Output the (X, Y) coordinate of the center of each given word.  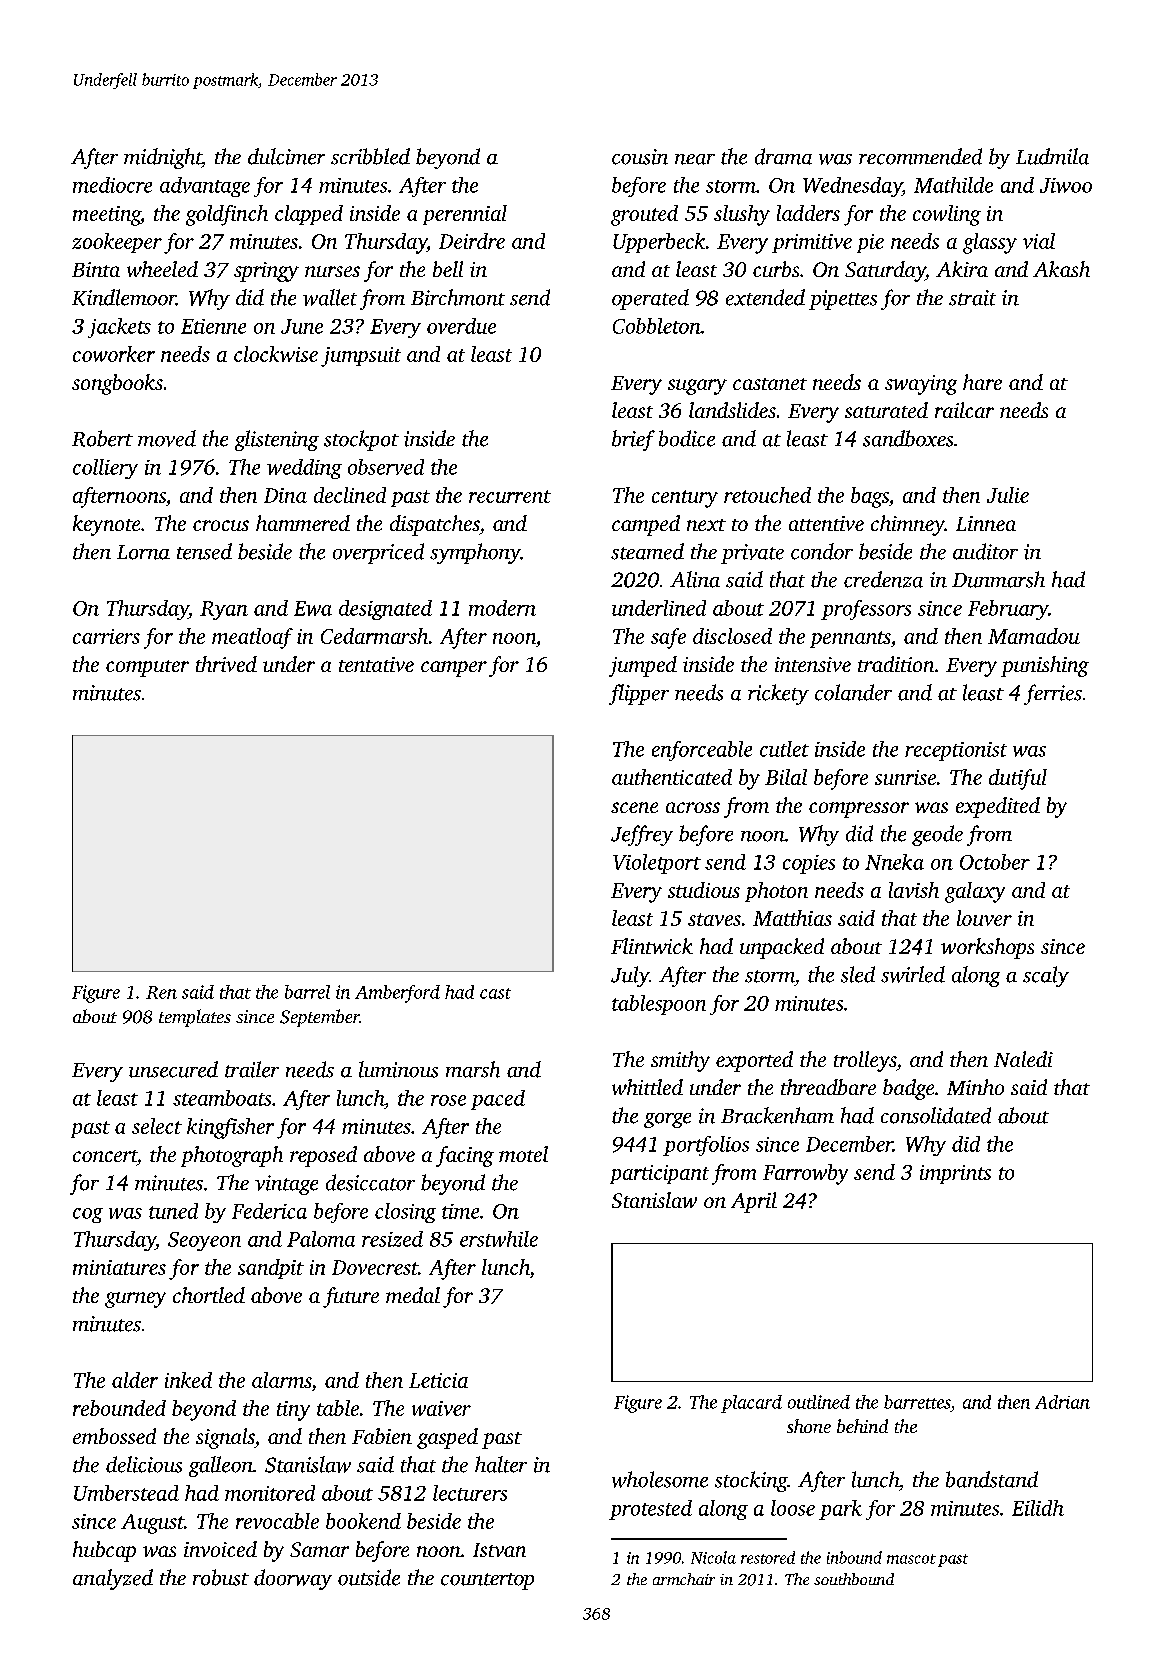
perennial (465, 215)
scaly (1046, 976)
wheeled (162, 269)
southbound (854, 1579)
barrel (307, 992)
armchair (684, 1579)
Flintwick (652, 946)
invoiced (220, 1549)
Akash (1061, 269)
